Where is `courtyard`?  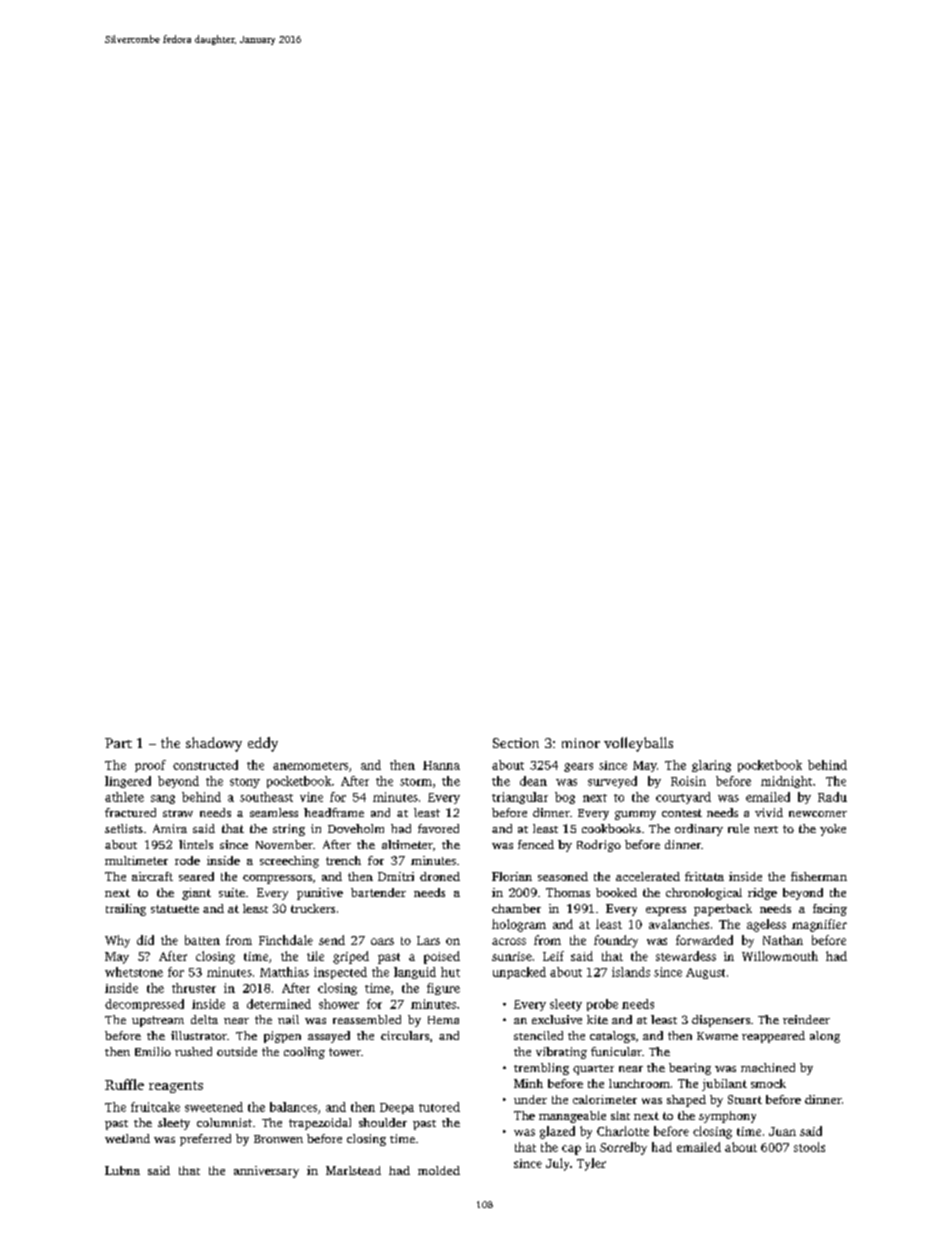
courtyard is located at coordinates (683, 798).
